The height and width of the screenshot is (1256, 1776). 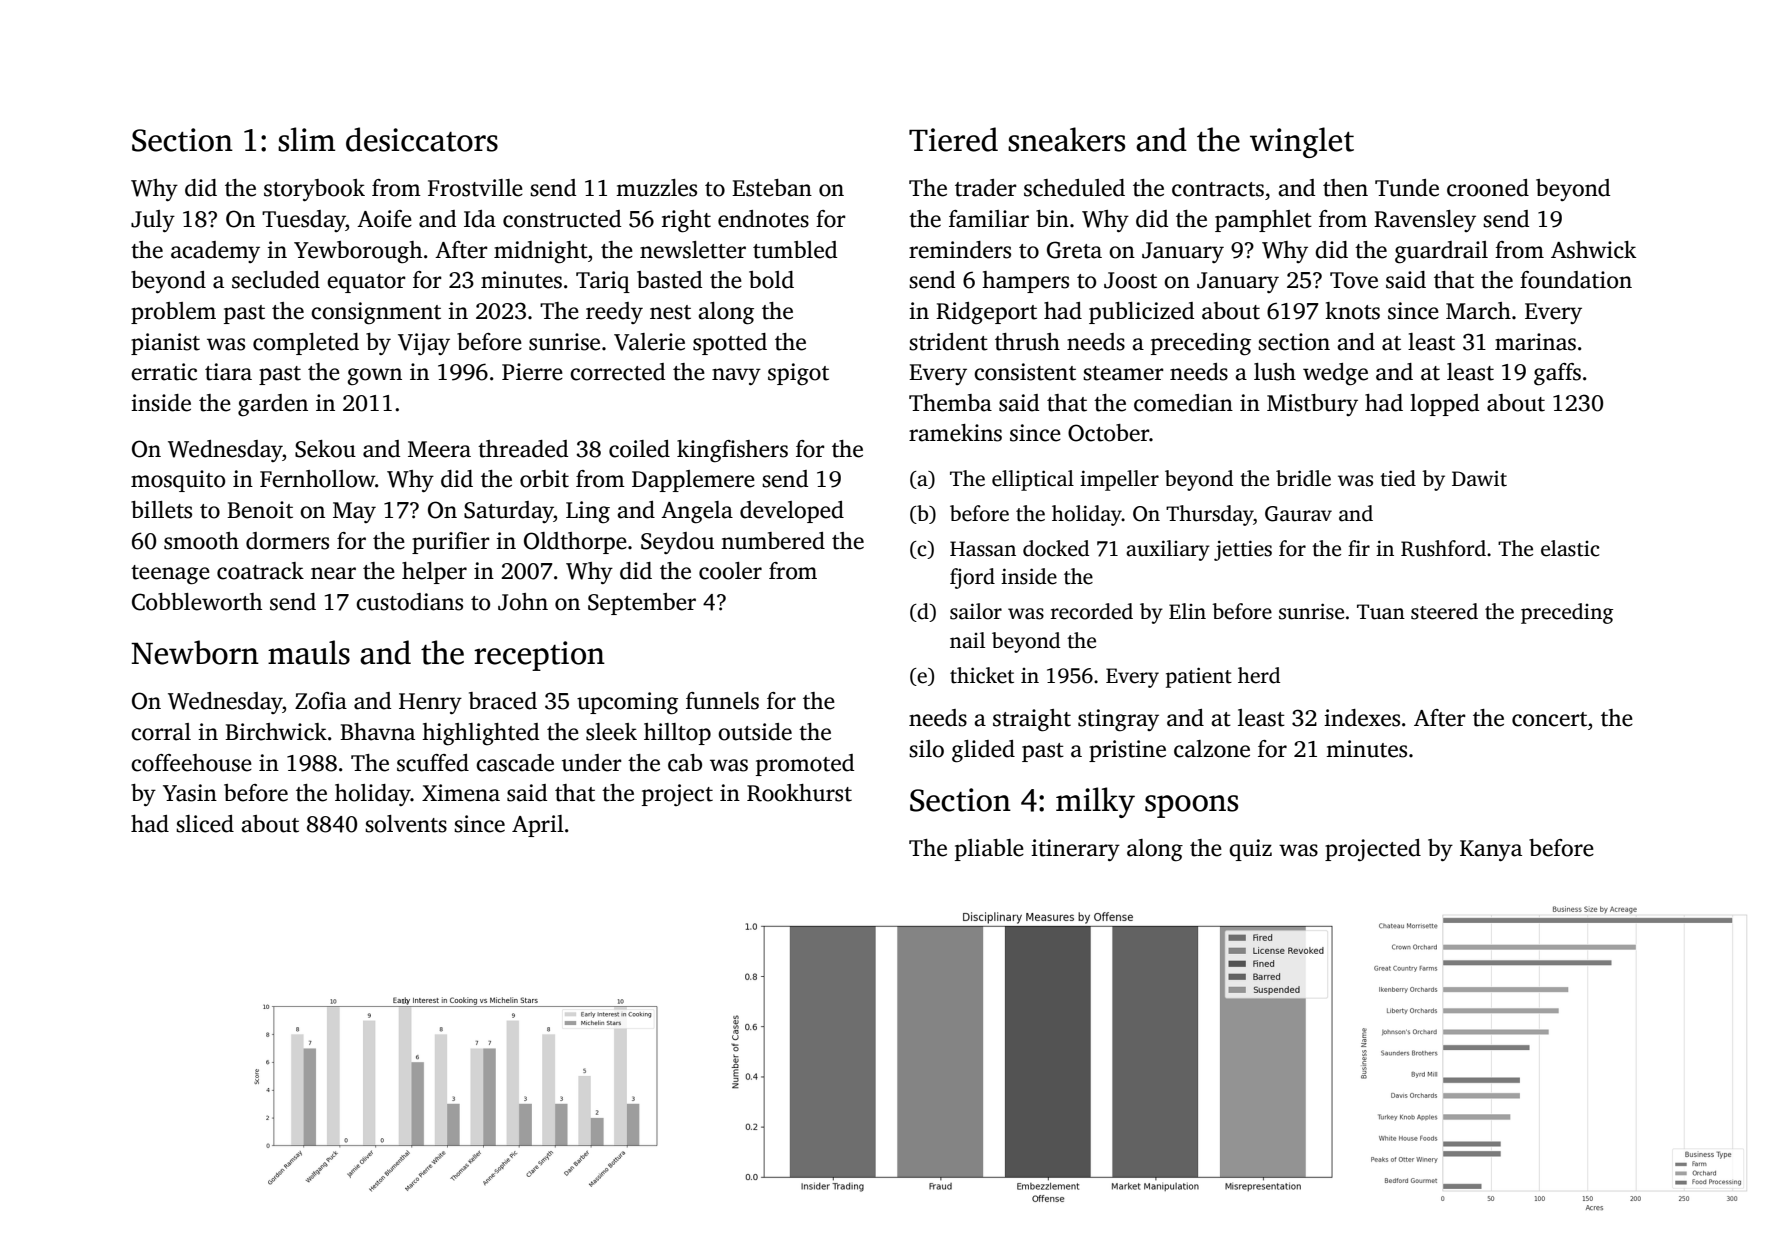 I want to click on calzone, so click(x=1212, y=749).
